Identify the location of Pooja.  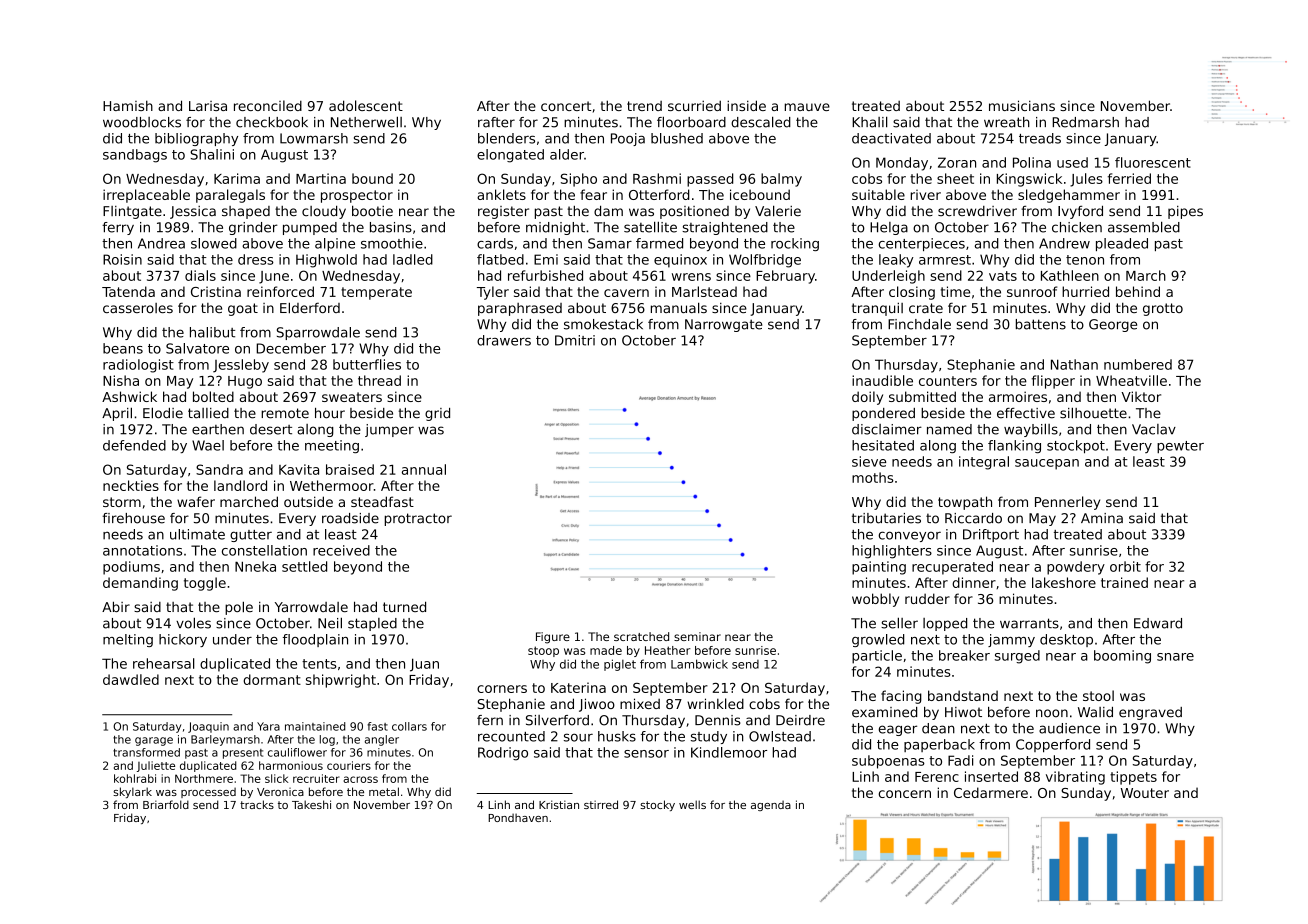
(628, 139).
